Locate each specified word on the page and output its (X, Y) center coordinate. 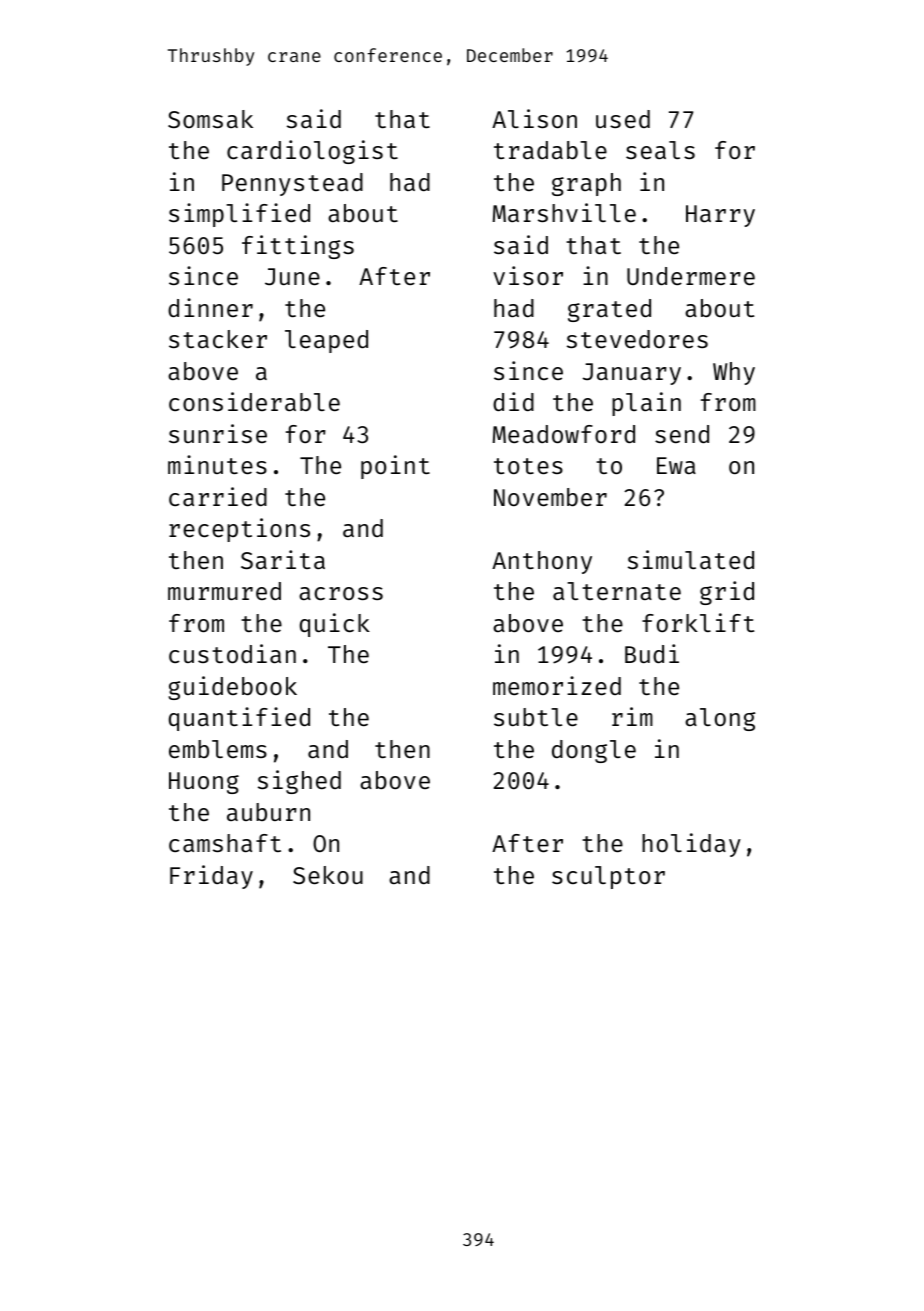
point (395, 467)
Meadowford (563, 434)
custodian (232, 653)
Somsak (210, 119)
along (720, 719)
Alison (534, 118)
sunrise (218, 433)
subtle (536, 717)
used (623, 119)
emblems (218, 749)
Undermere (691, 276)
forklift (698, 622)
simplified (239, 215)
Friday (211, 877)
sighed (299, 782)
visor (528, 275)
